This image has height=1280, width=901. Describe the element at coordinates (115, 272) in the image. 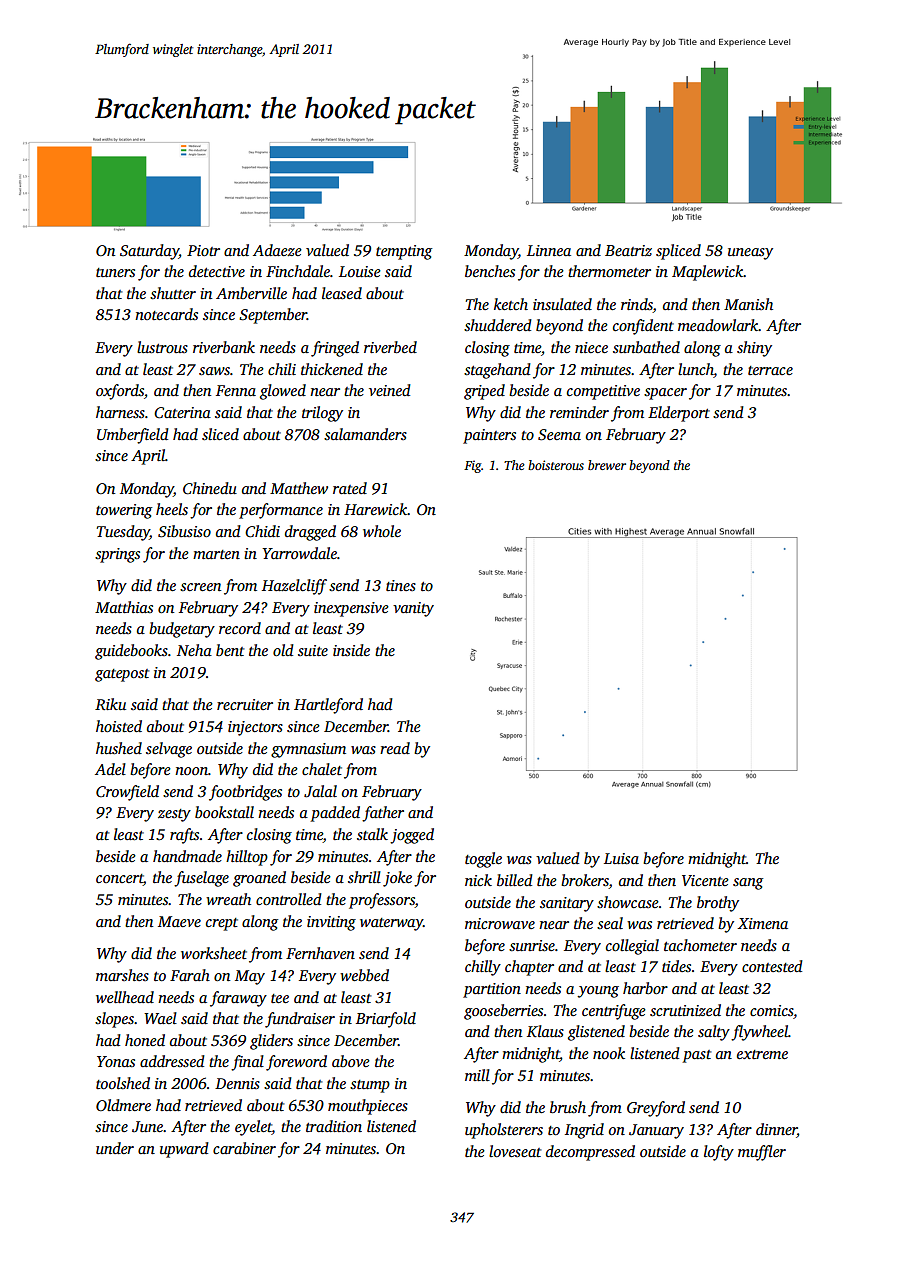

I see `tuners` at that location.
